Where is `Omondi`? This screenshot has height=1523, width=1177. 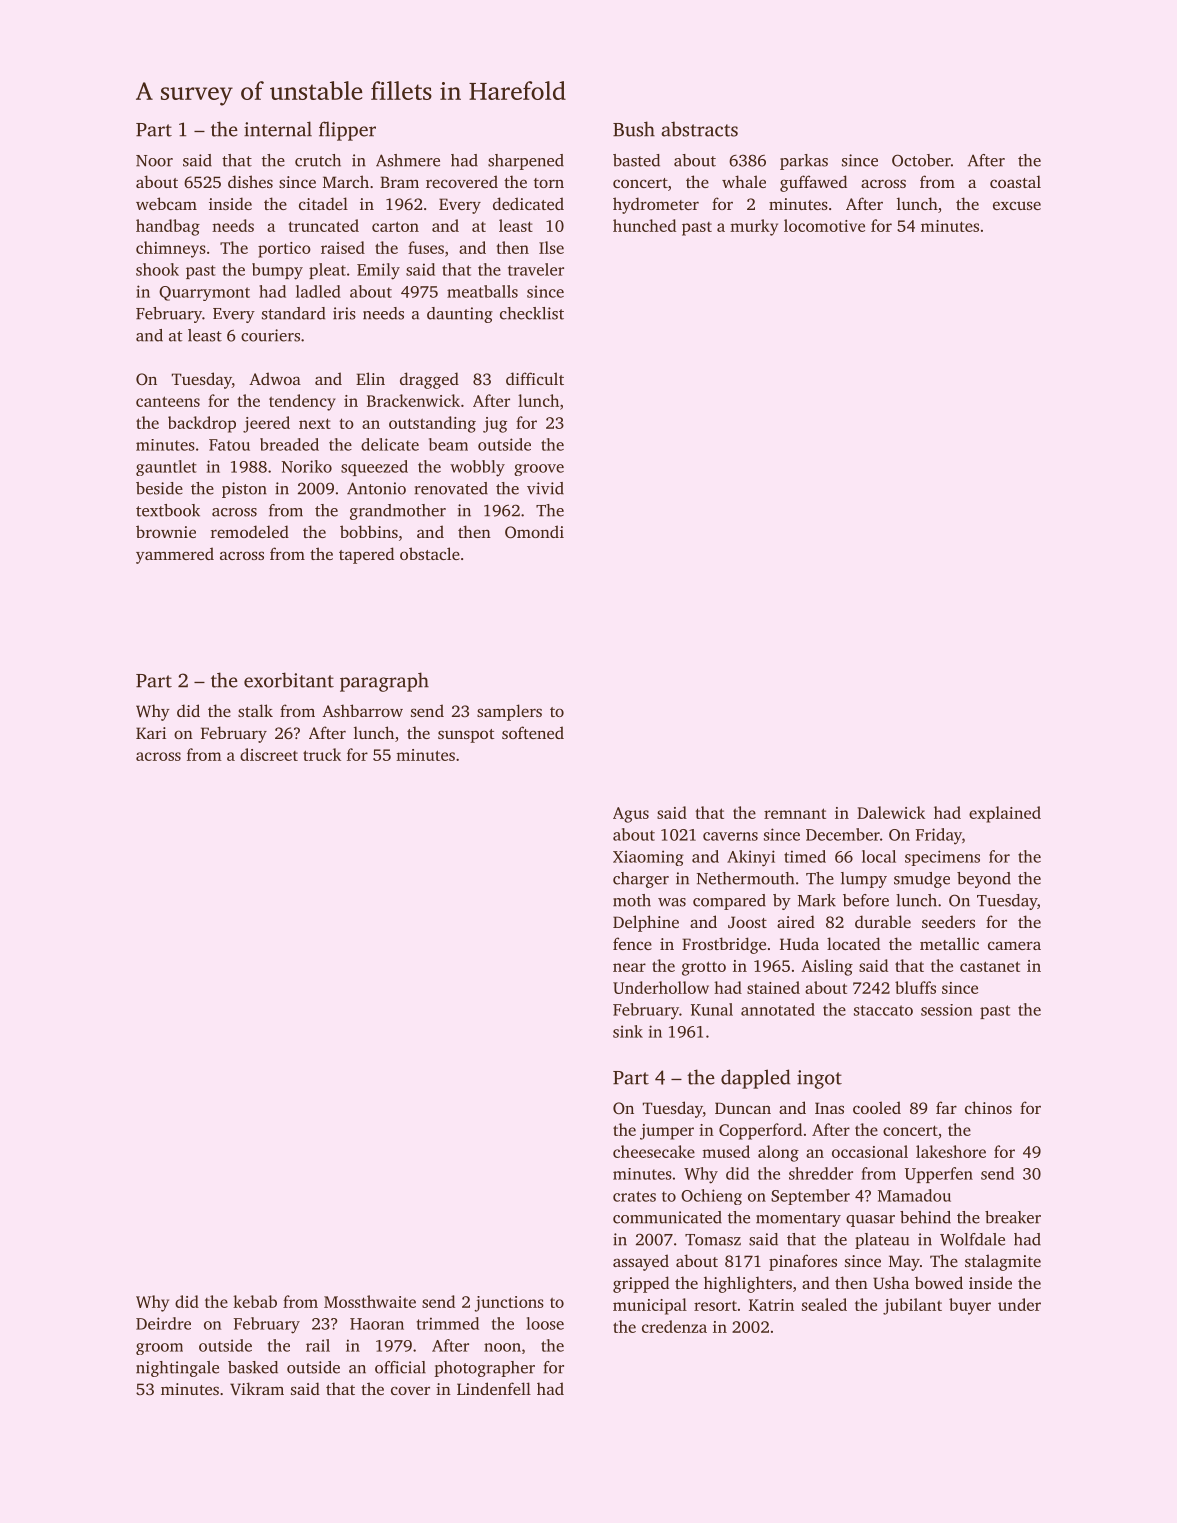
Omondi is located at coordinates (534, 531).
